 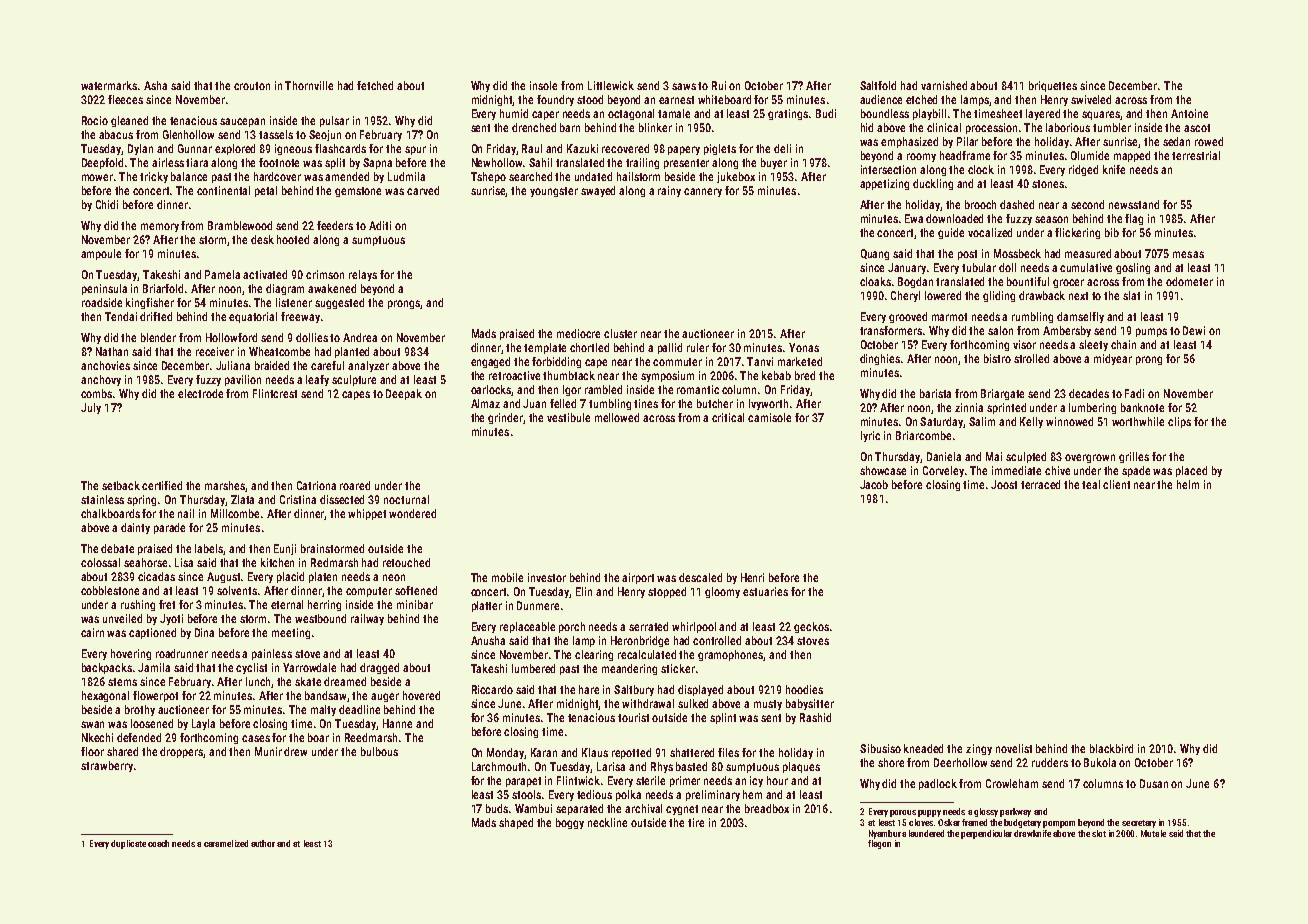 I want to click on slot, so click(x=1099, y=833).
